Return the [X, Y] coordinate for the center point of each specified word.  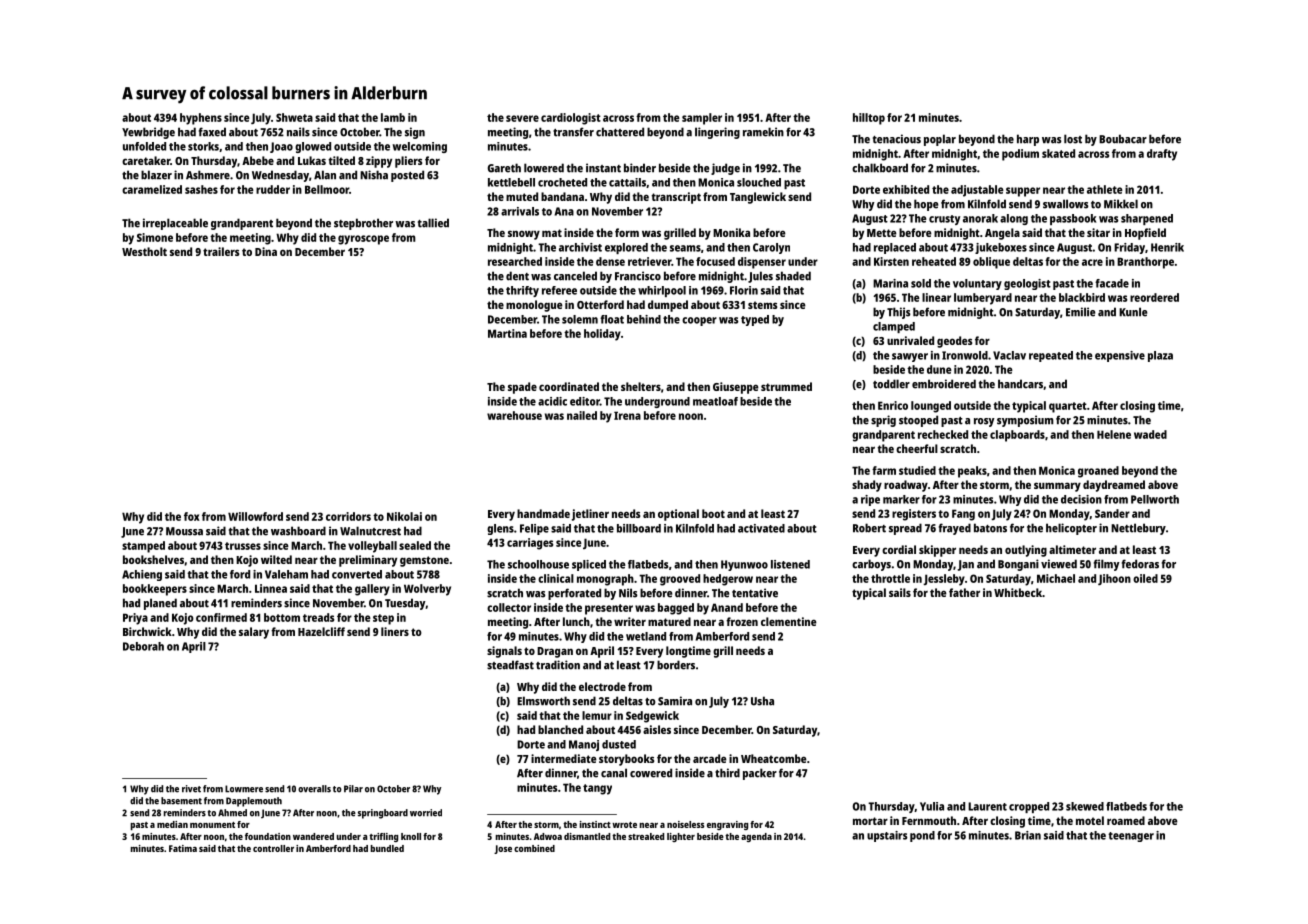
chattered [620, 132]
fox [192, 516]
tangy [597, 789]
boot [713, 513]
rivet [191, 789]
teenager [1131, 837]
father [964, 592]
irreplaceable [175, 224]
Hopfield [1145, 234]
